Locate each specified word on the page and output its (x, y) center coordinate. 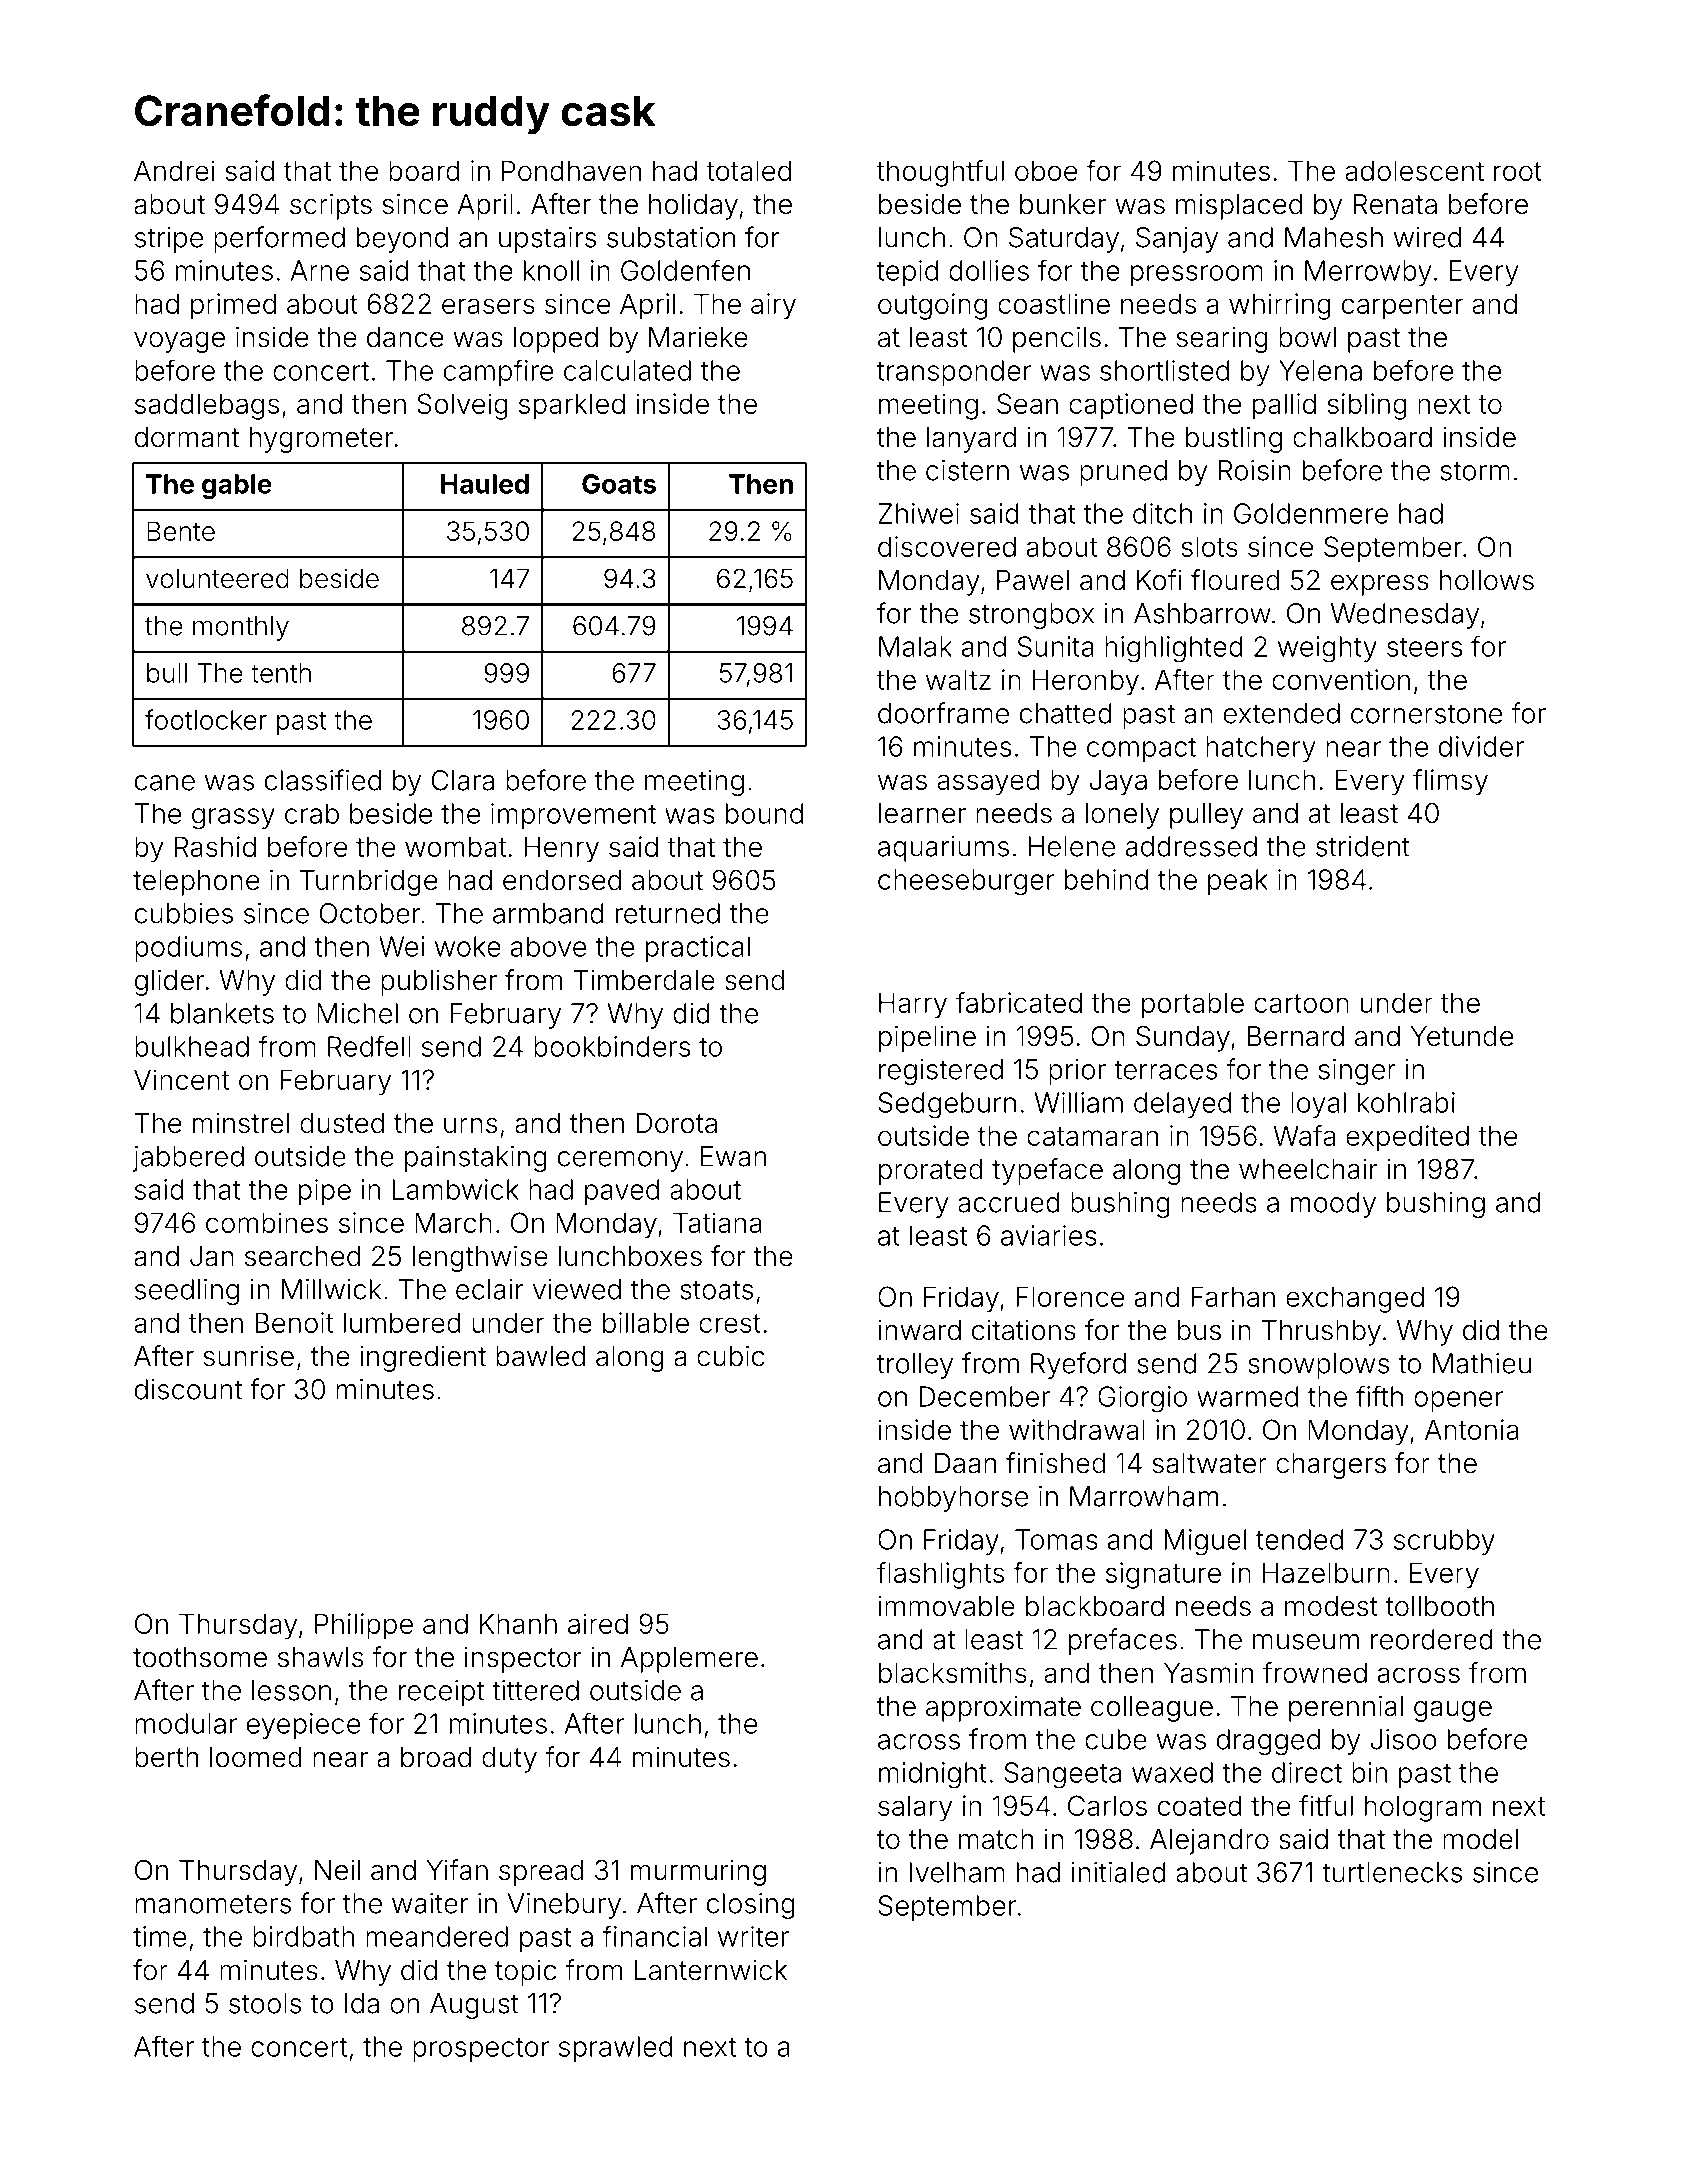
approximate (1003, 1709)
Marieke (698, 337)
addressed (1191, 846)
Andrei (174, 170)
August (474, 2006)
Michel (357, 1013)
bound (764, 813)
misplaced (1239, 207)
